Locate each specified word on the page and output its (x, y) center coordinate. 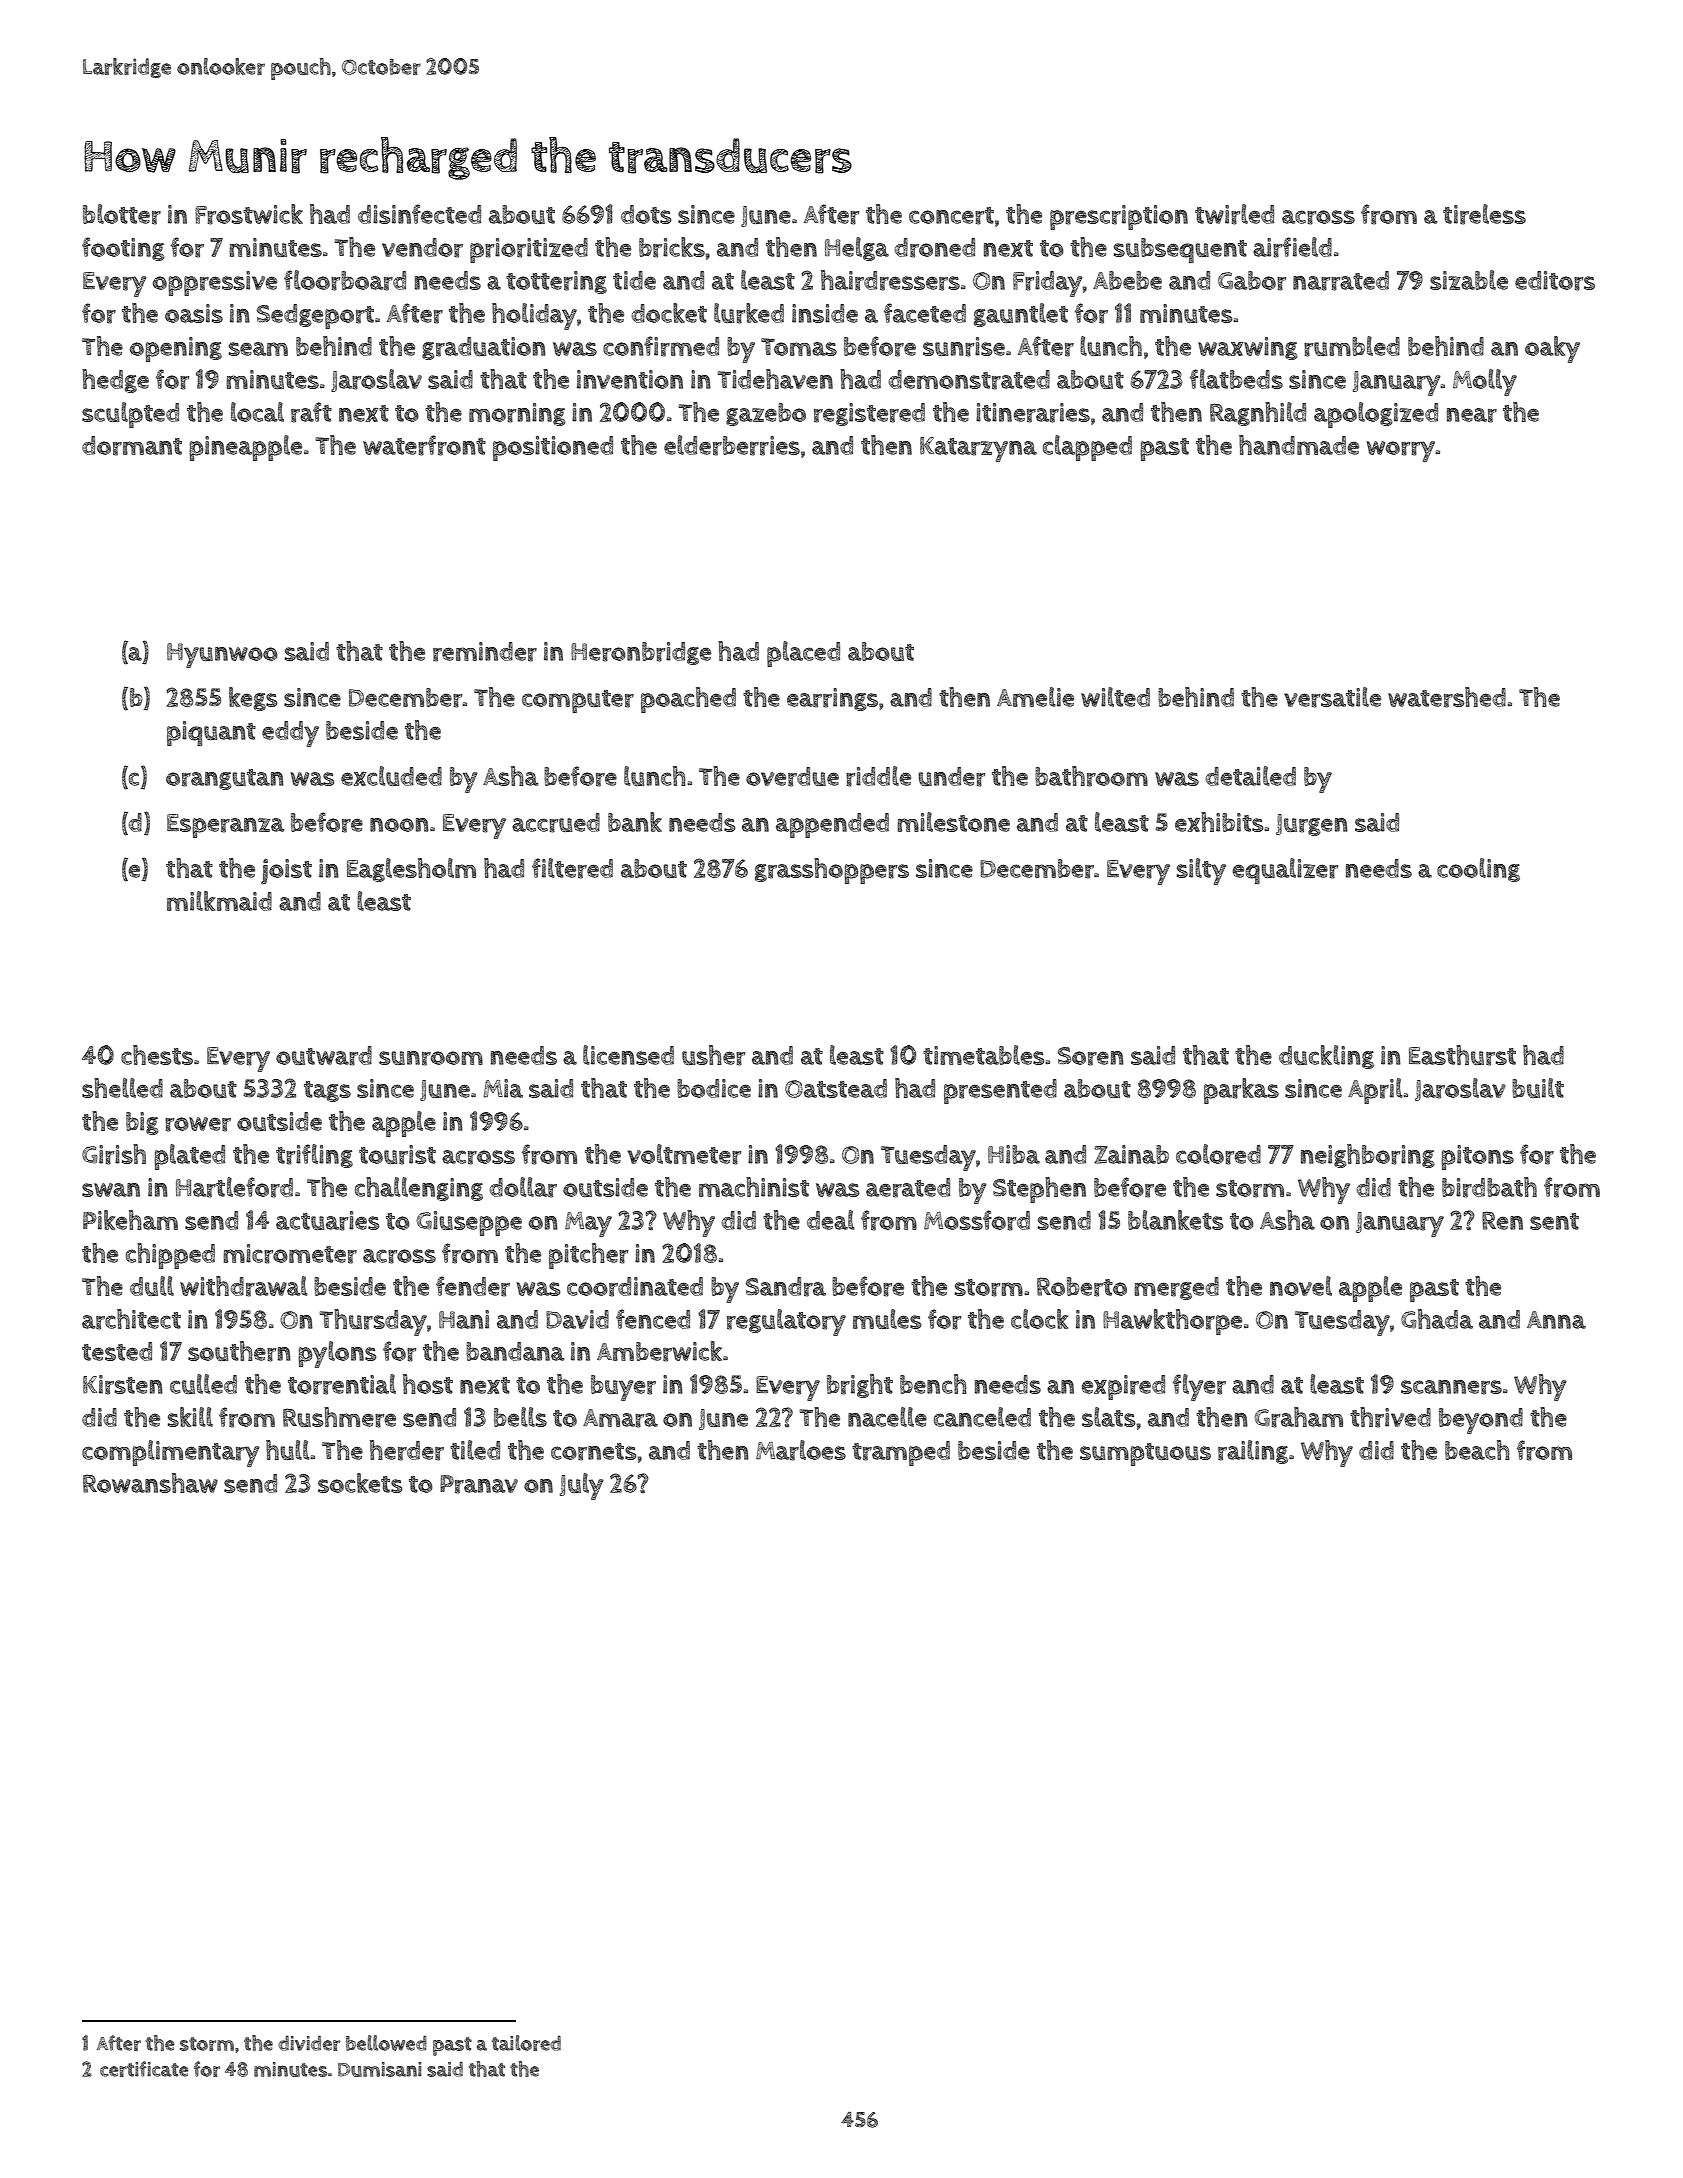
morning (517, 414)
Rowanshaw (150, 1483)
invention (630, 379)
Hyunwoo (222, 655)
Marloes (801, 1450)
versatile (1332, 697)
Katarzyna (978, 449)
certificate (144, 2069)
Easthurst (1462, 1055)
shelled (122, 1088)
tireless (1484, 214)
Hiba (1014, 1154)
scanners (1451, 1387)
